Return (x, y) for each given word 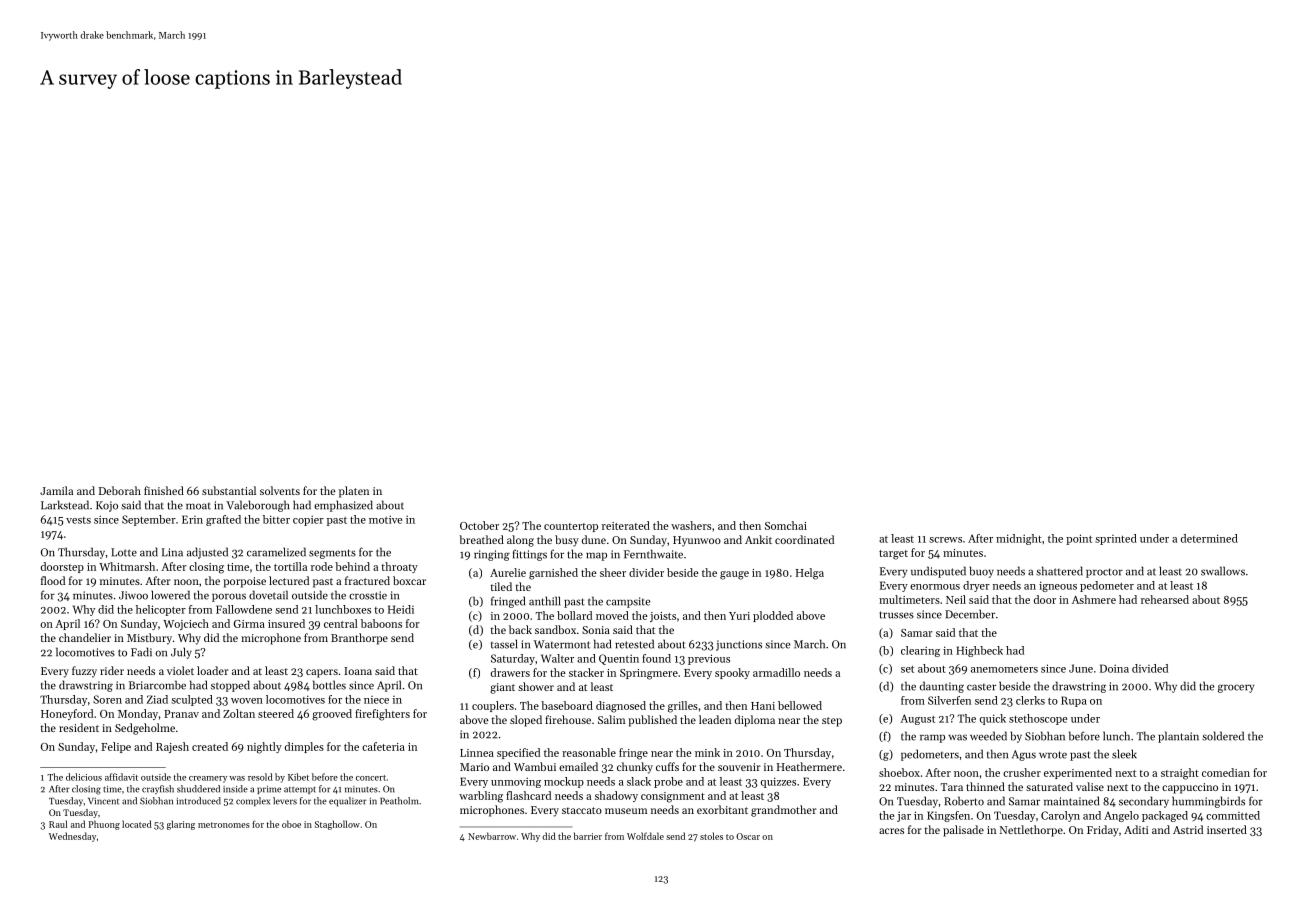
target (893, 555)
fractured (367, 580)
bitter (276, 519)
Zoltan (239, 713)
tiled (501, 586)
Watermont (562, 644)
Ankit (758, 539)
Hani (763, 706)
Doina (1114, 668)
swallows (1223, 571)
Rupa (1074, 701)
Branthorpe (359, 639)
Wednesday (72, 837)
